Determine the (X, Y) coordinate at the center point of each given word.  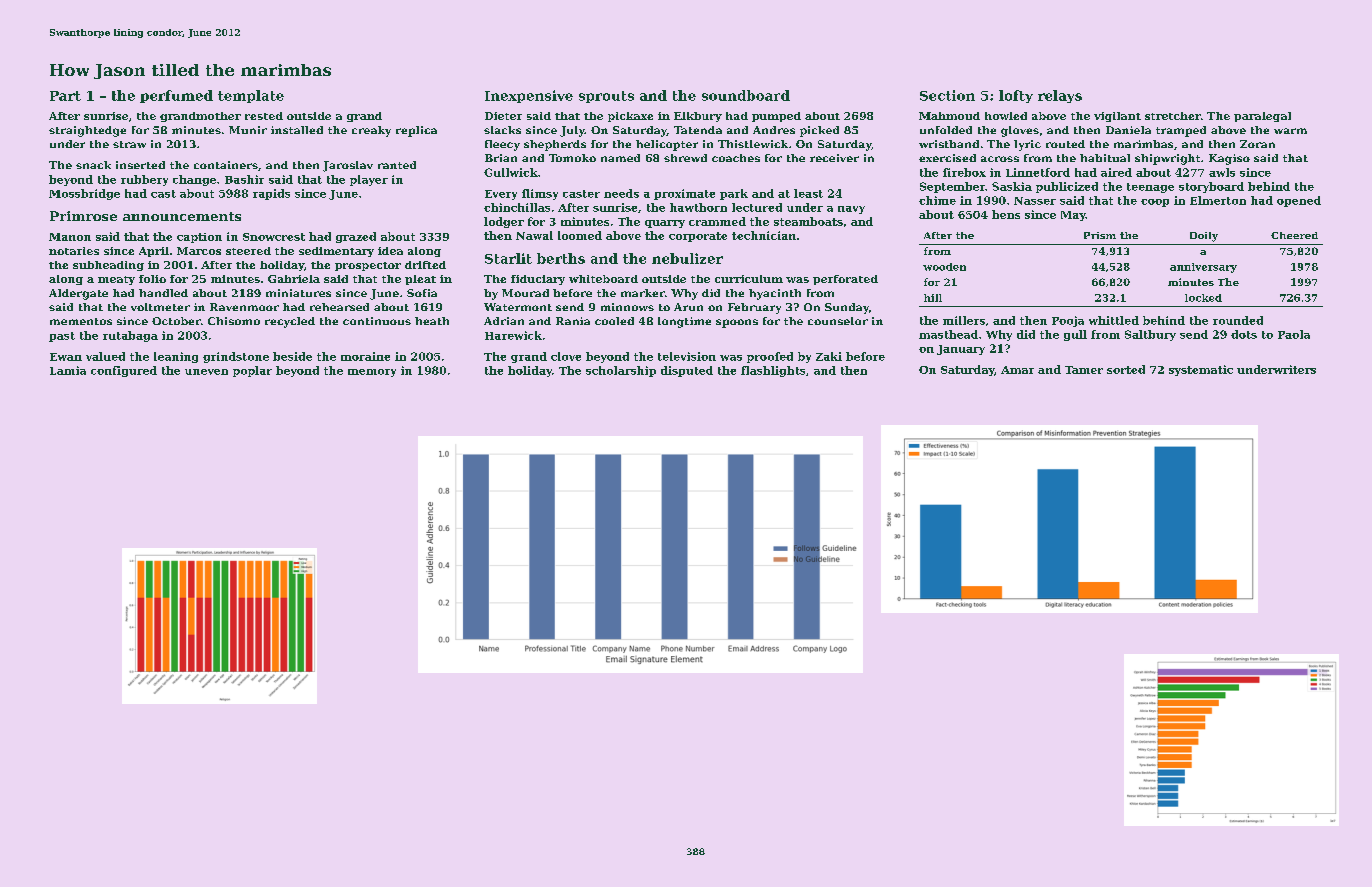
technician (764, 235)
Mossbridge (84, 194)
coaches (736, 158)
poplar (252, 371)
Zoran (1257, 144)
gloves (1020, 131)
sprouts (606, 97)
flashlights (773, 371)
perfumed (176, 96)
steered (248, 251)
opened (1299, 201)
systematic (1201, 370)
